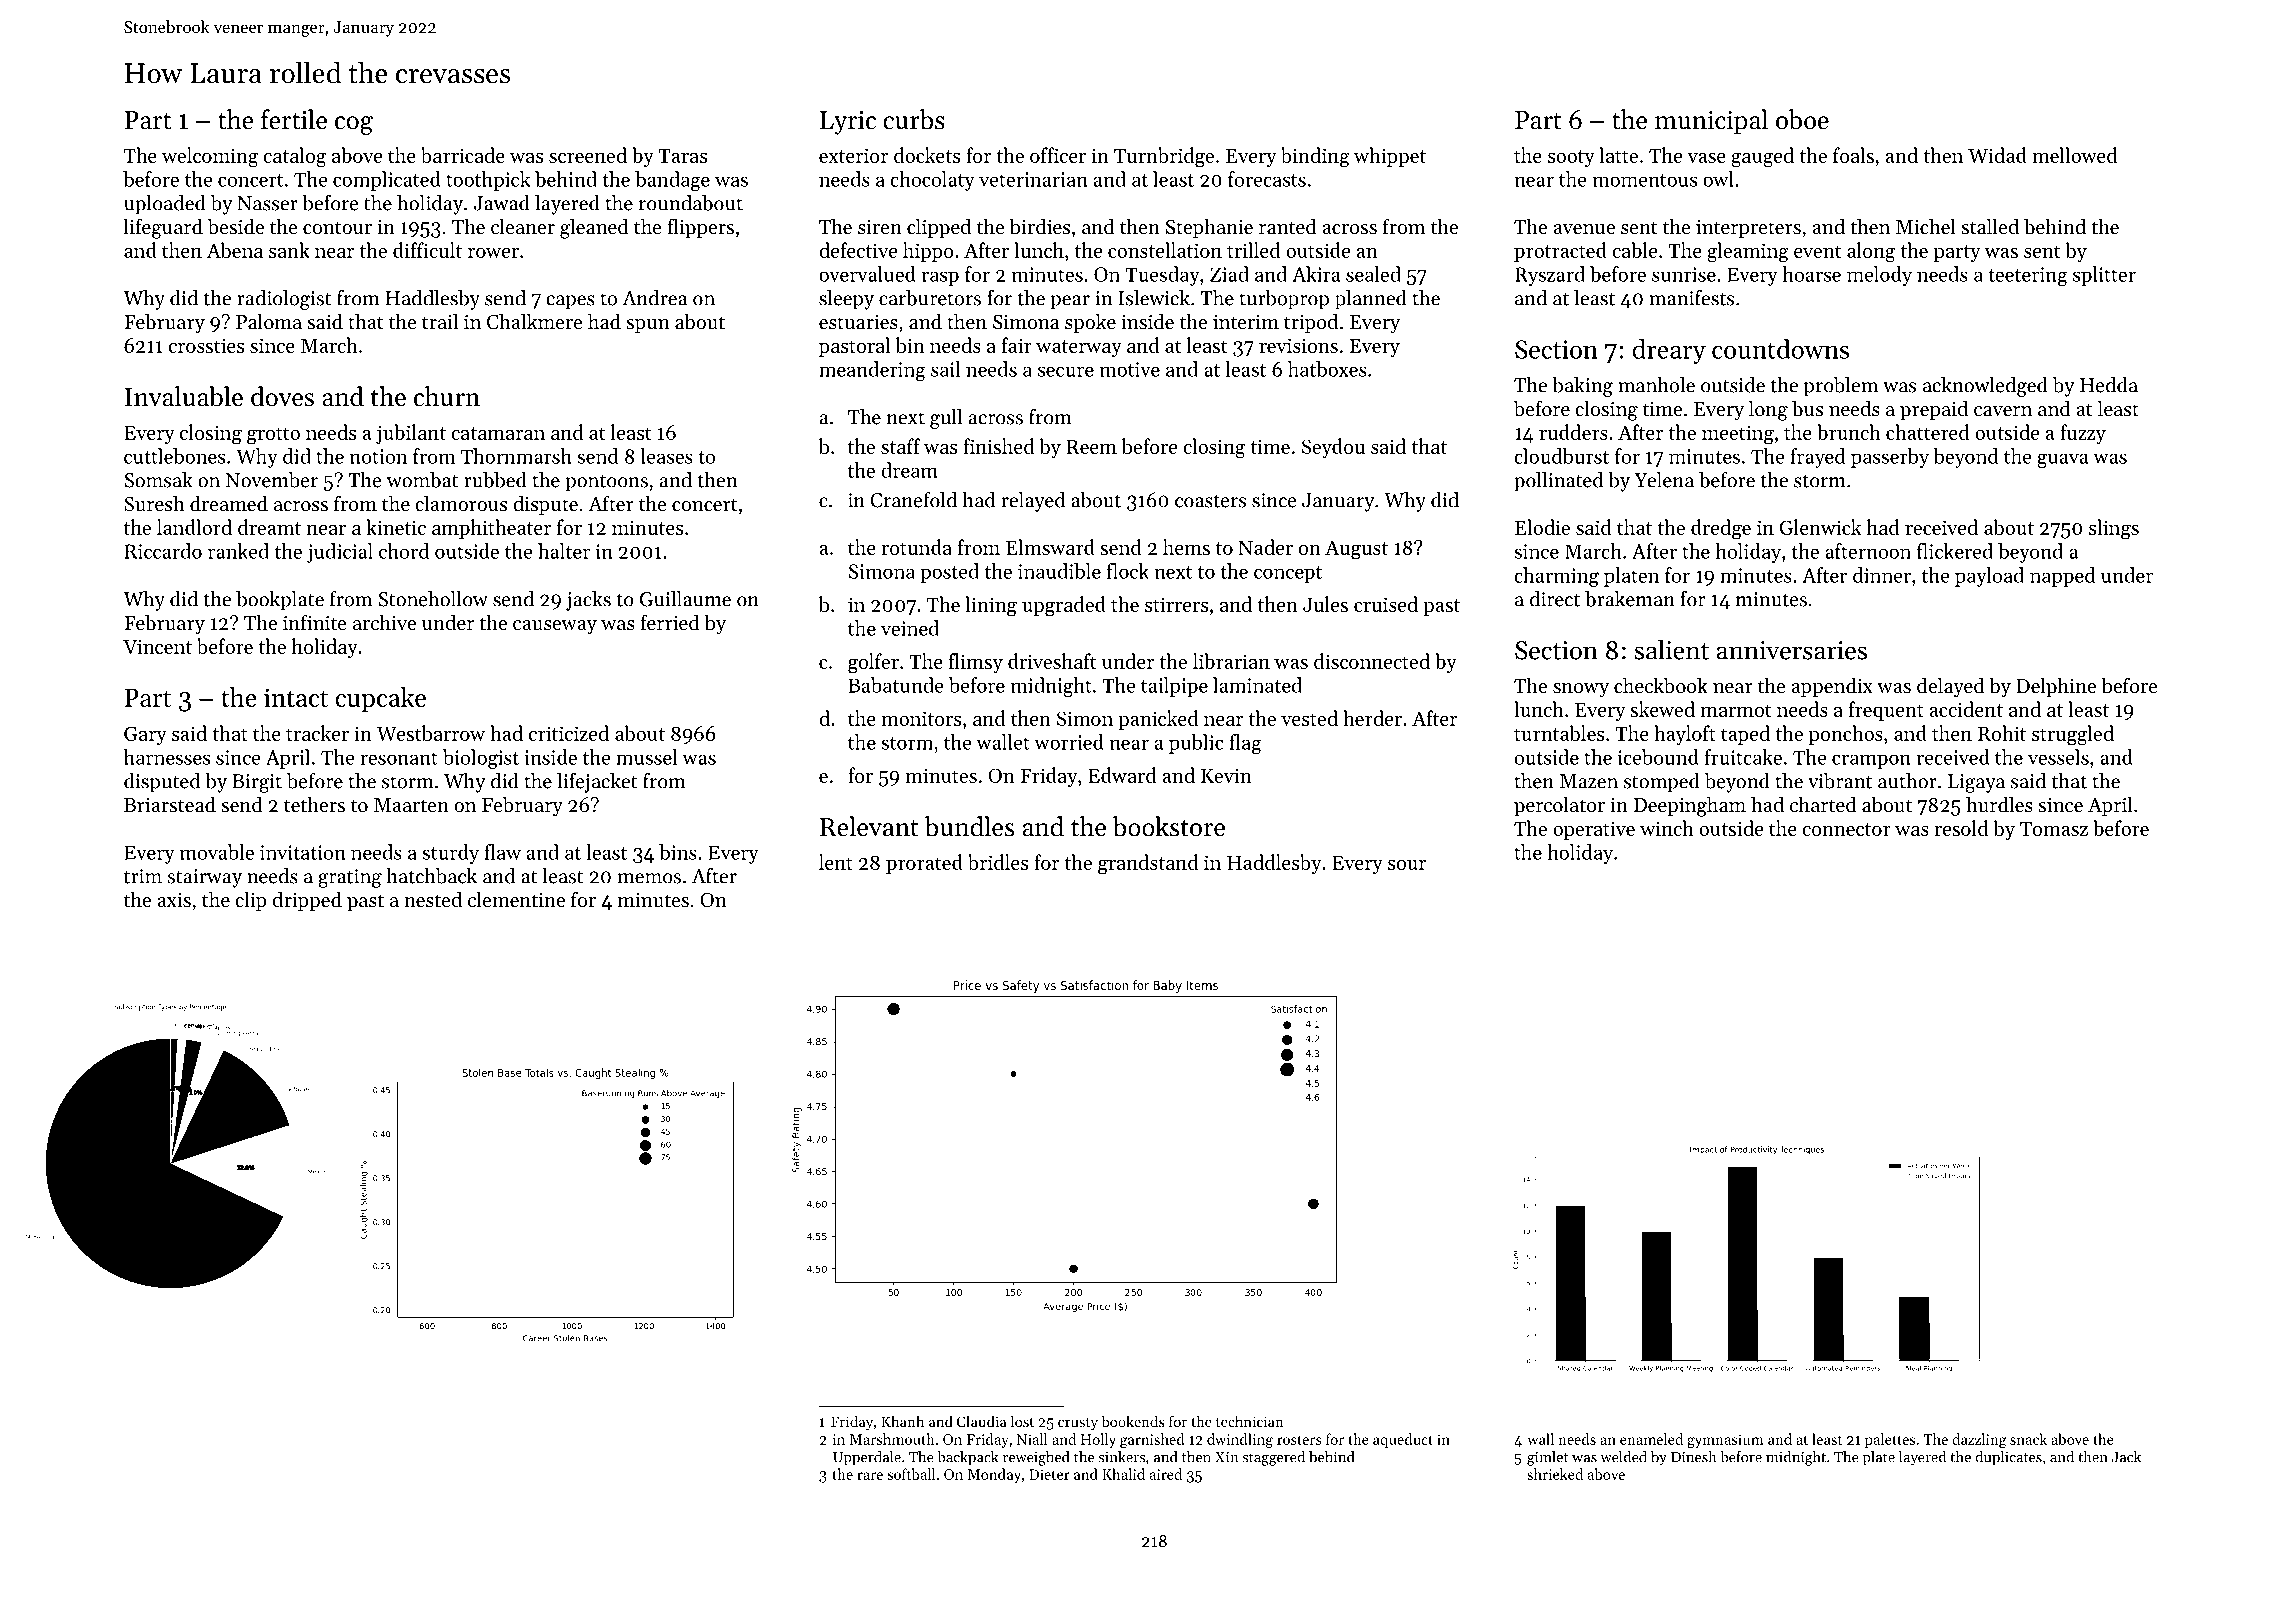  Describe the element at coordinates (294, 119) in the page. I see `fertile` at that location.
